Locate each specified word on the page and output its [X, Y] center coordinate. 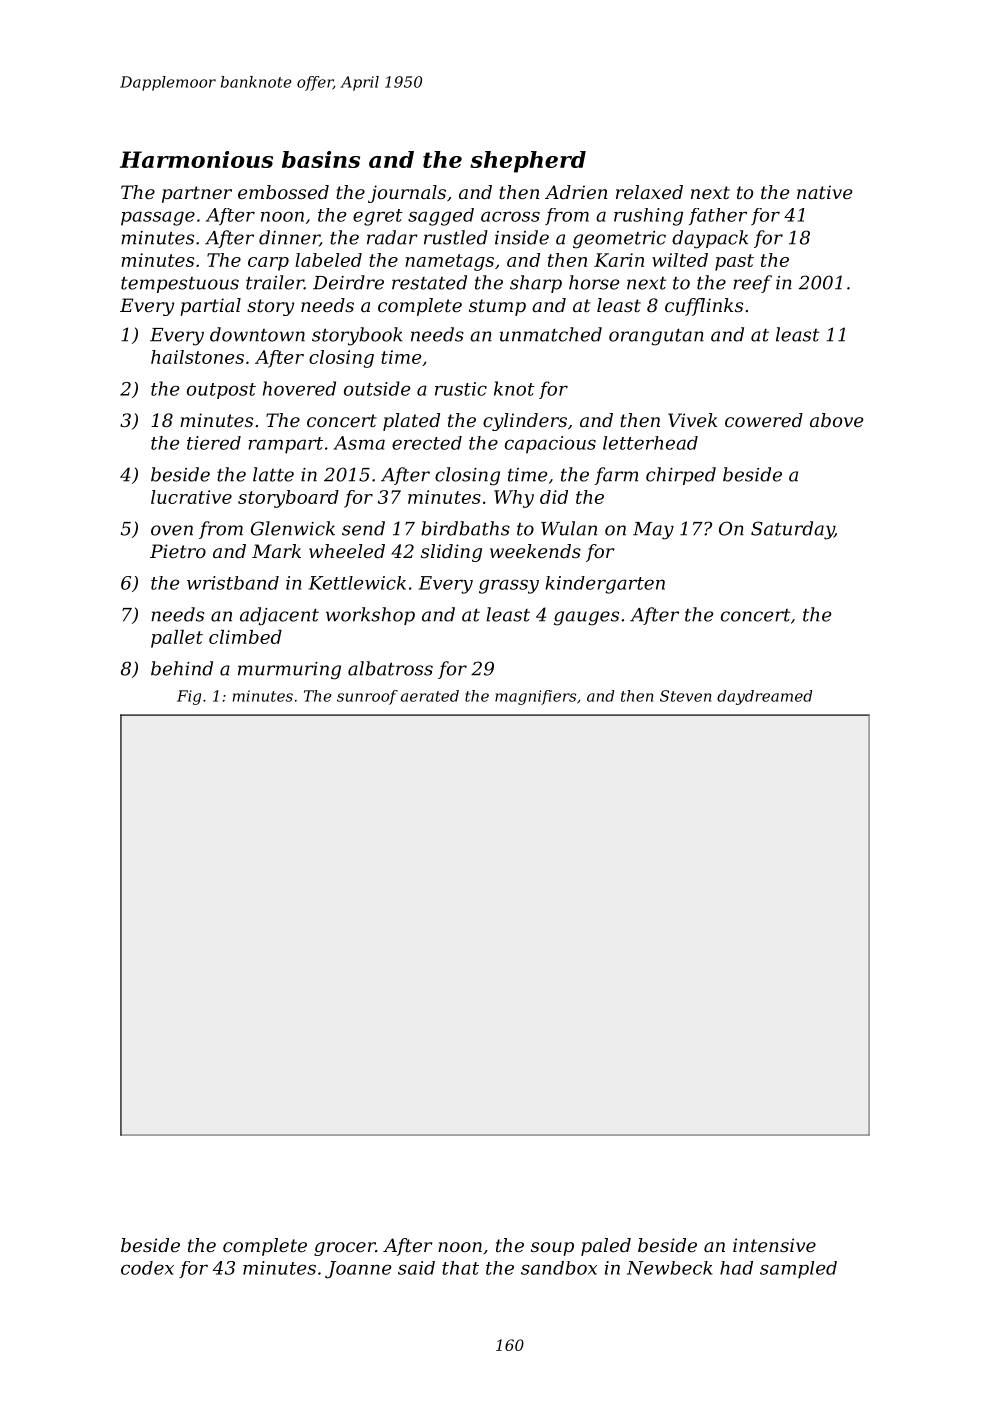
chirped [681, 476]
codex [147, 1268]
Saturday [792, 530]
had [736, 1268]
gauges [586, 618]
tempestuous [180, 285]
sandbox [559, 1268]
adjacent [279, 616]
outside [377, 388]
